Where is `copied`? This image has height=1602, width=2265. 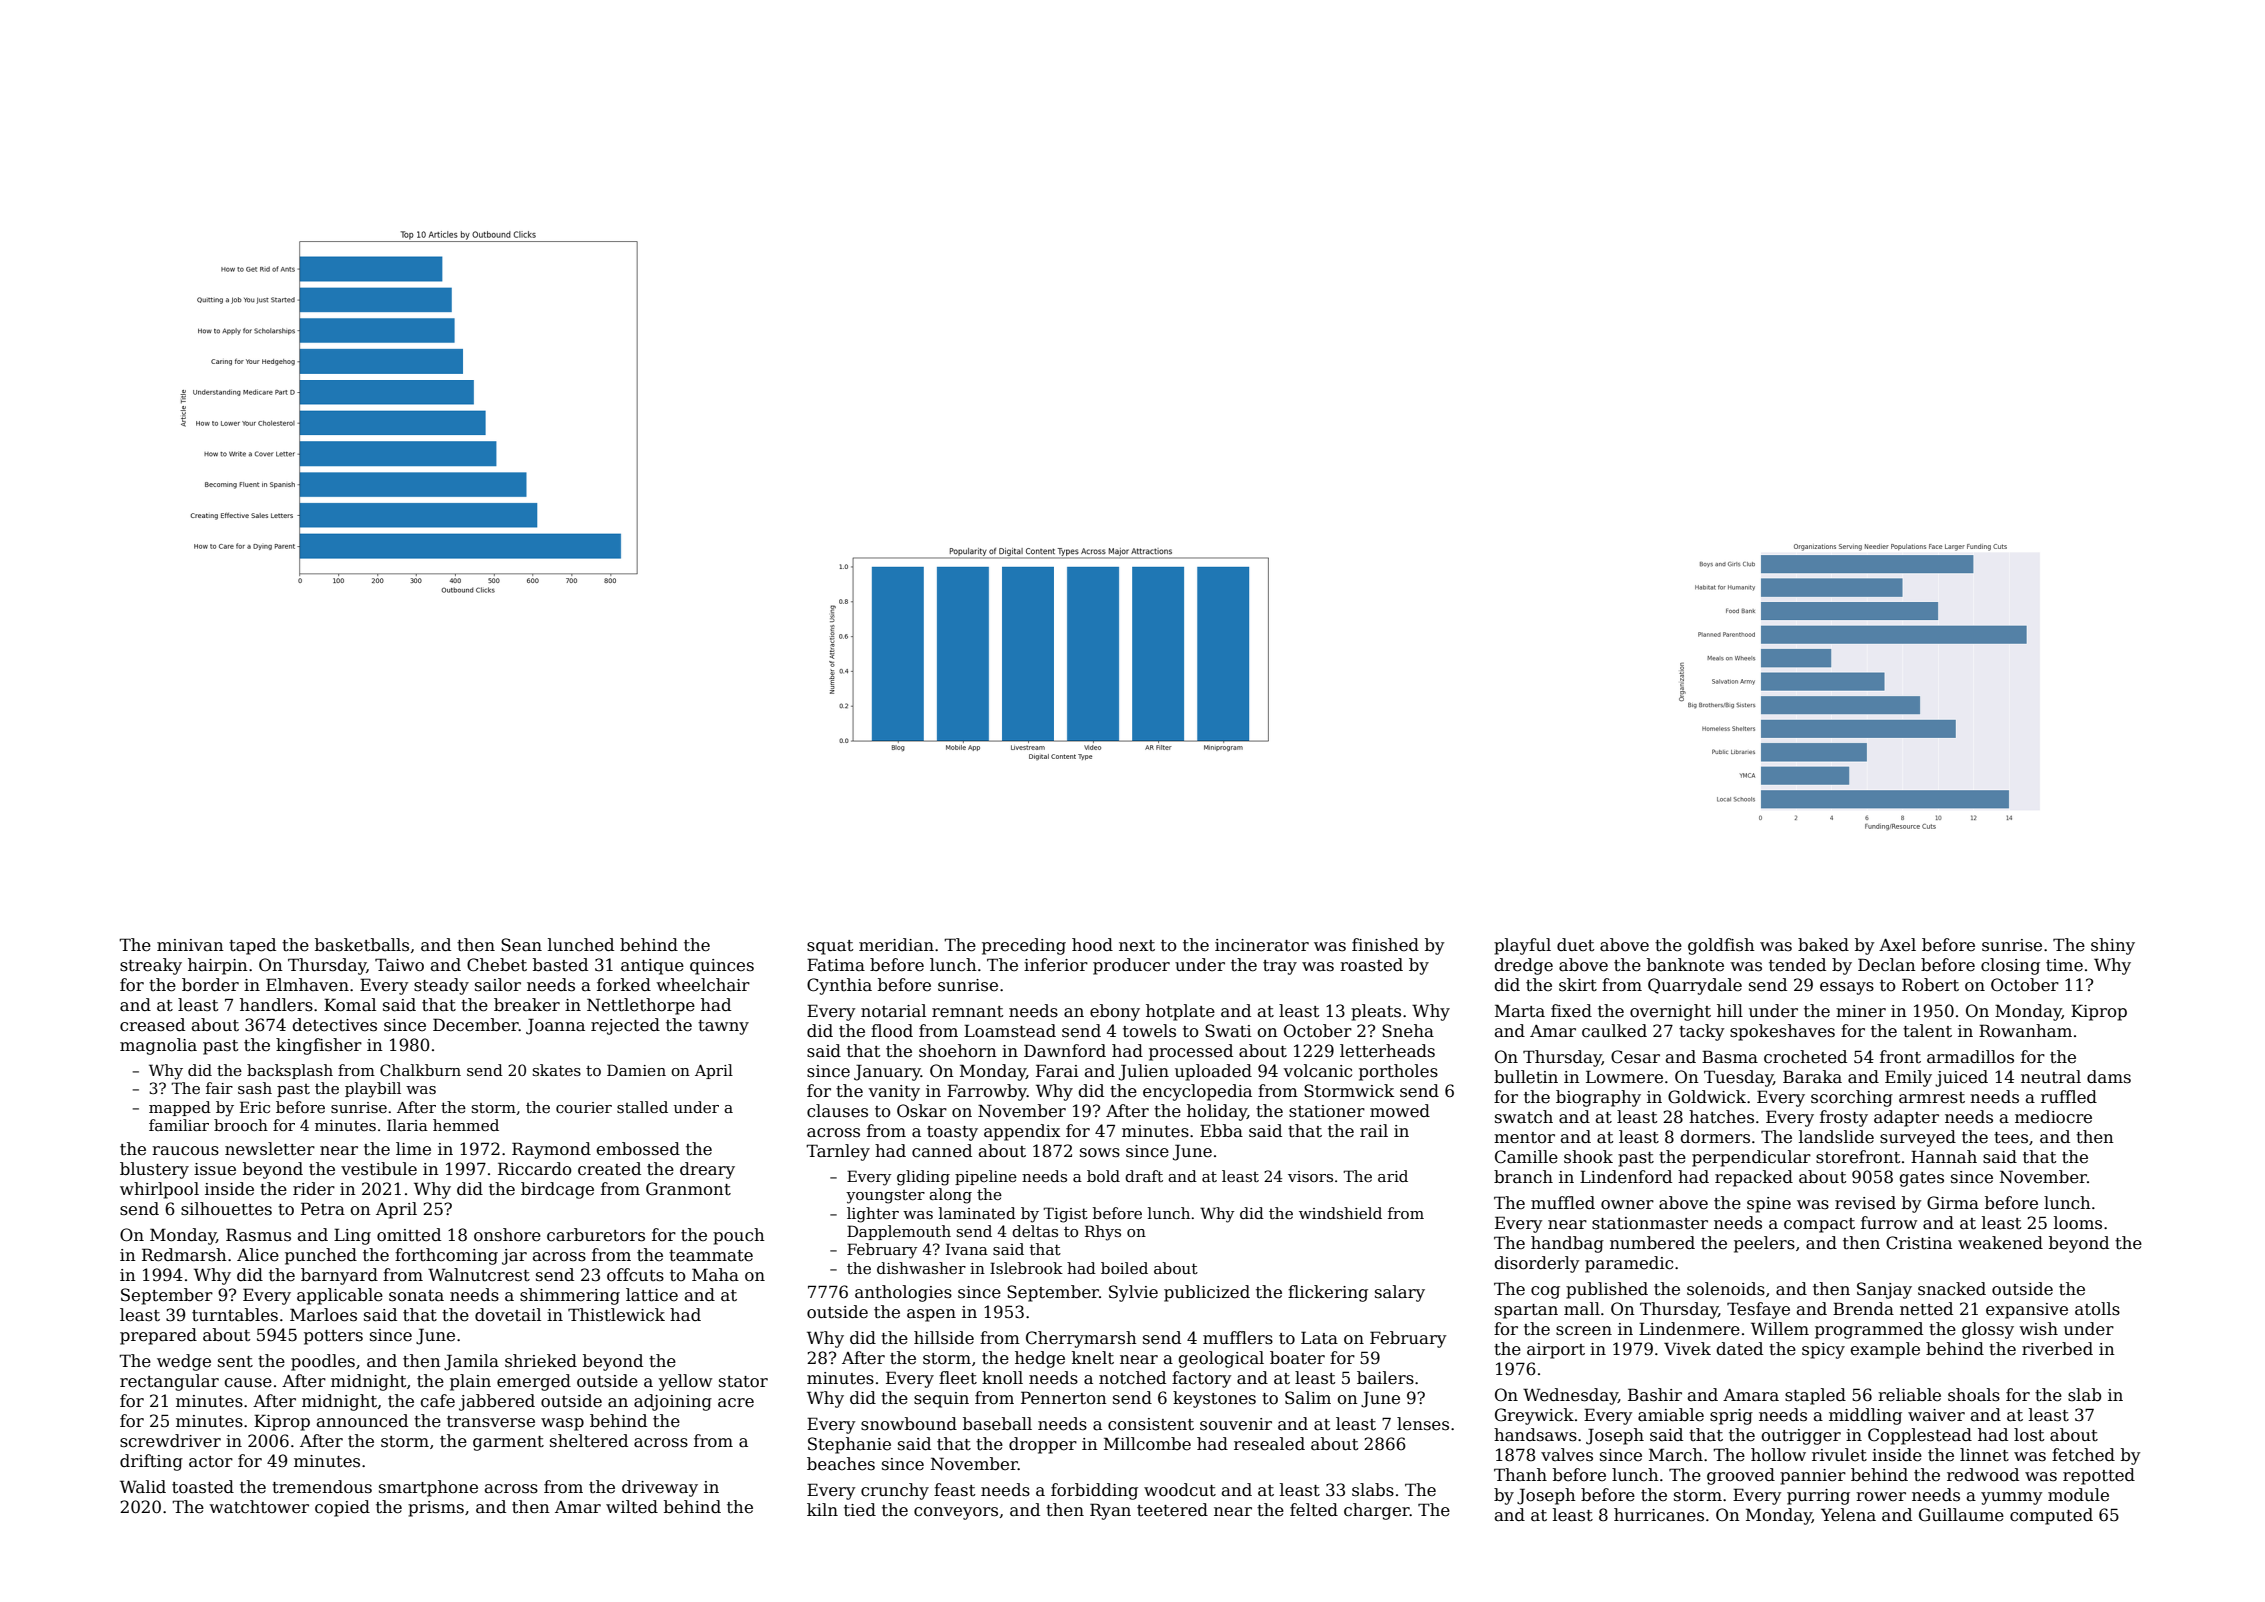 copied is located at coordinates (342, 1508).
